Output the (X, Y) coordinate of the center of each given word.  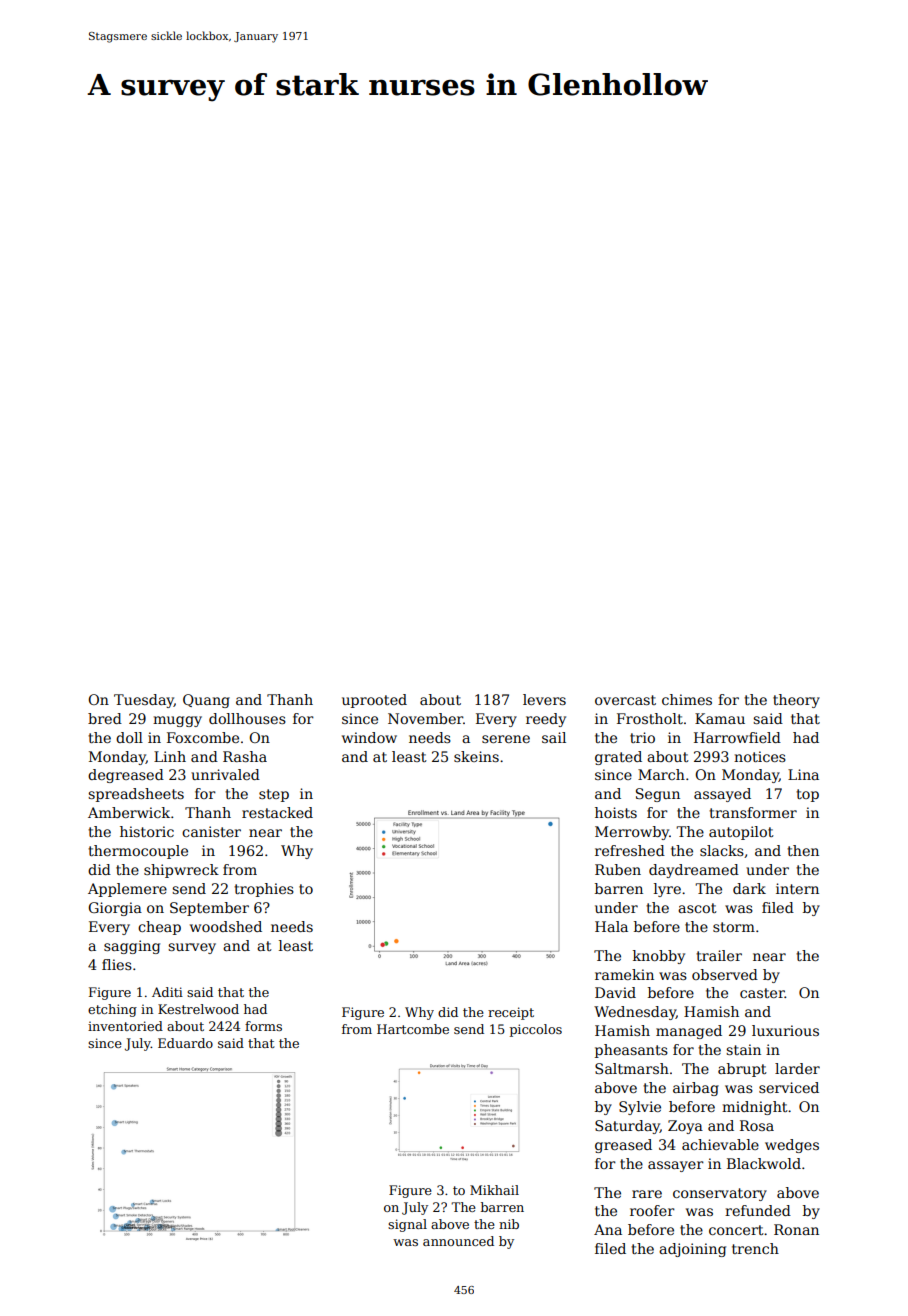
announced (458, 1241)
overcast (625, 700)
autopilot (741, 833)
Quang (206, 701)
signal (407, 1225)
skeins (476, 756)
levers (544, 699)
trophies (264, 890)
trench (755, 1248)
